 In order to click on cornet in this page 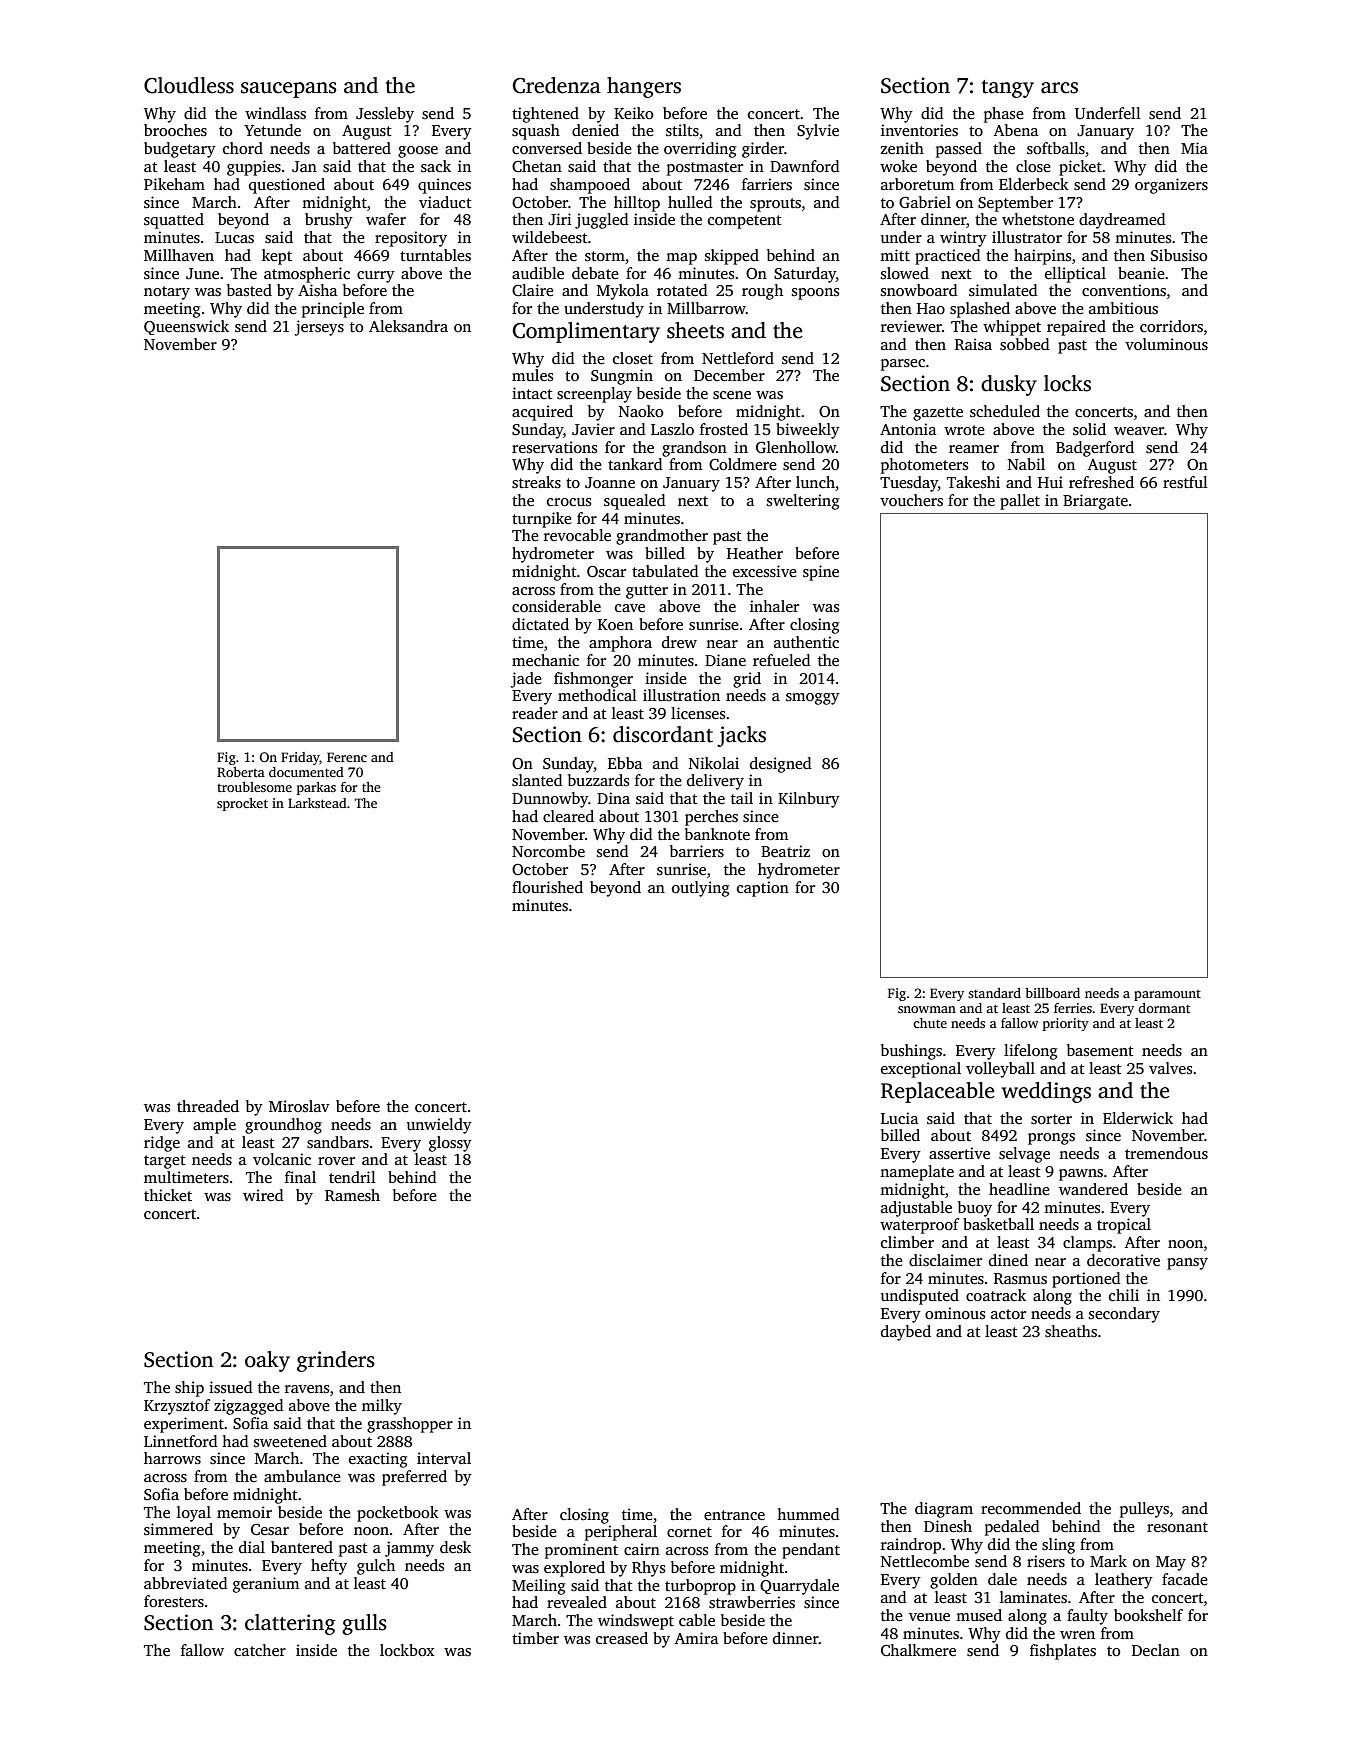, I will do `click(689, 1532)`.
